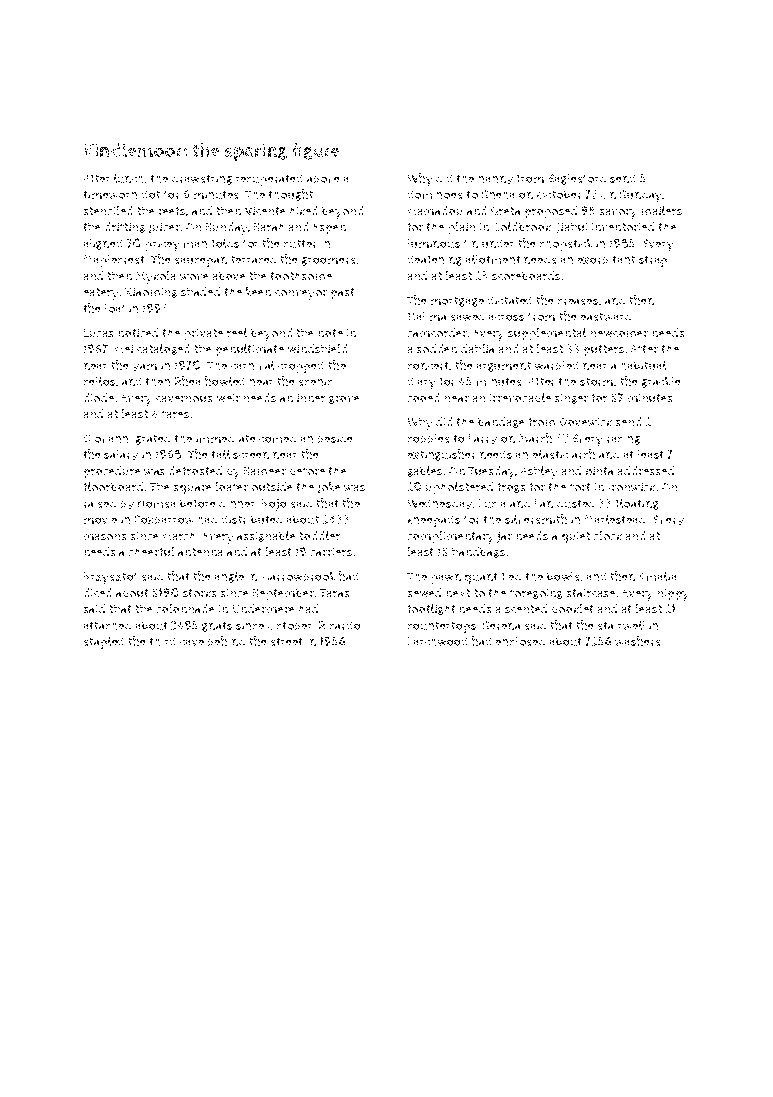 This document has height=1097, width=773. What do you see at coordinates (435, 194) in the document?
I see `dominoes` at bounding box center [435, 194].
